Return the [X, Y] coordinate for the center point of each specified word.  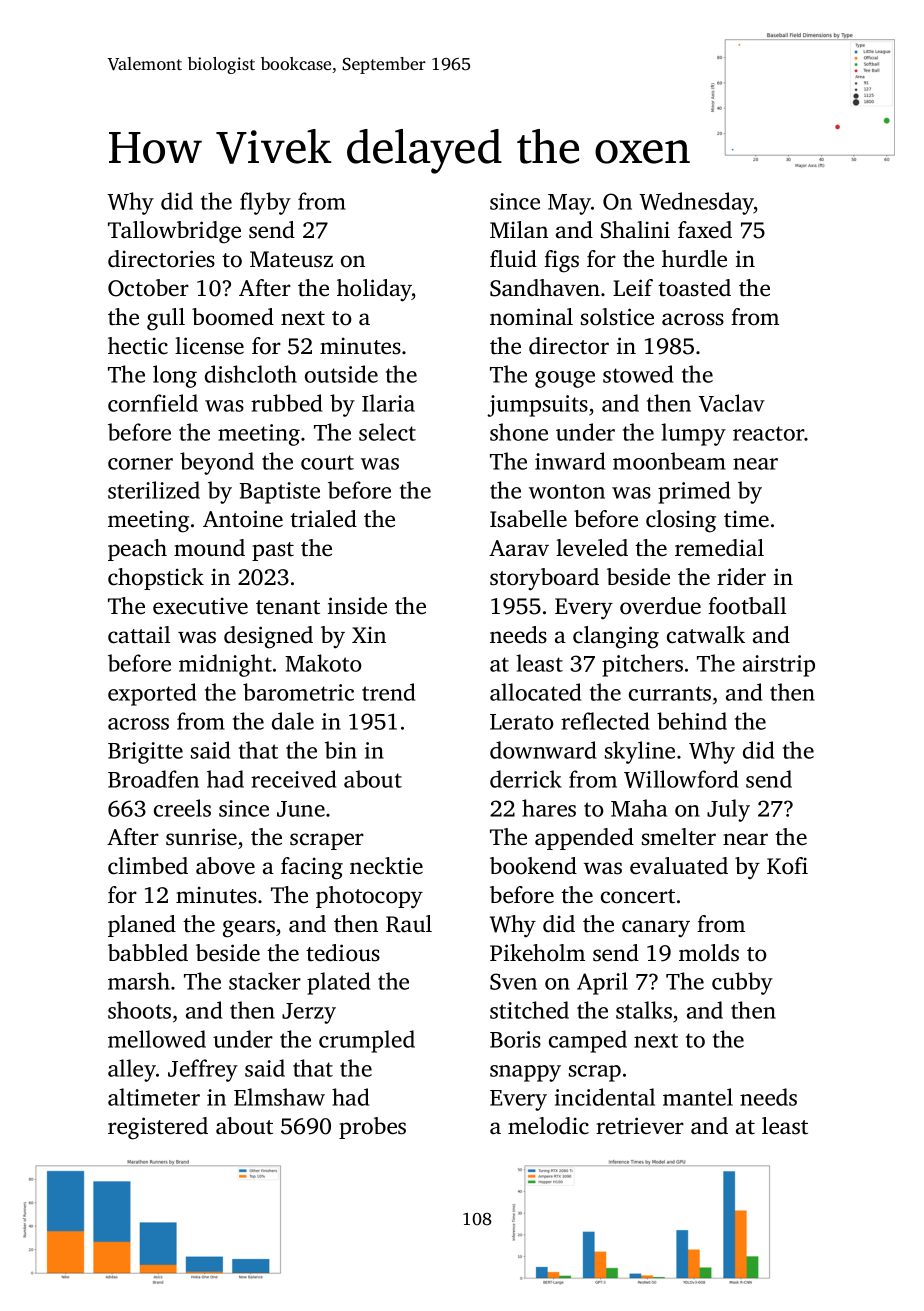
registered [158, 1128]
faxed [705, 230]
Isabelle [528, 519]
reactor [769, 433]
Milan [519, 230]
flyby [265, 203]
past [273, 551]
